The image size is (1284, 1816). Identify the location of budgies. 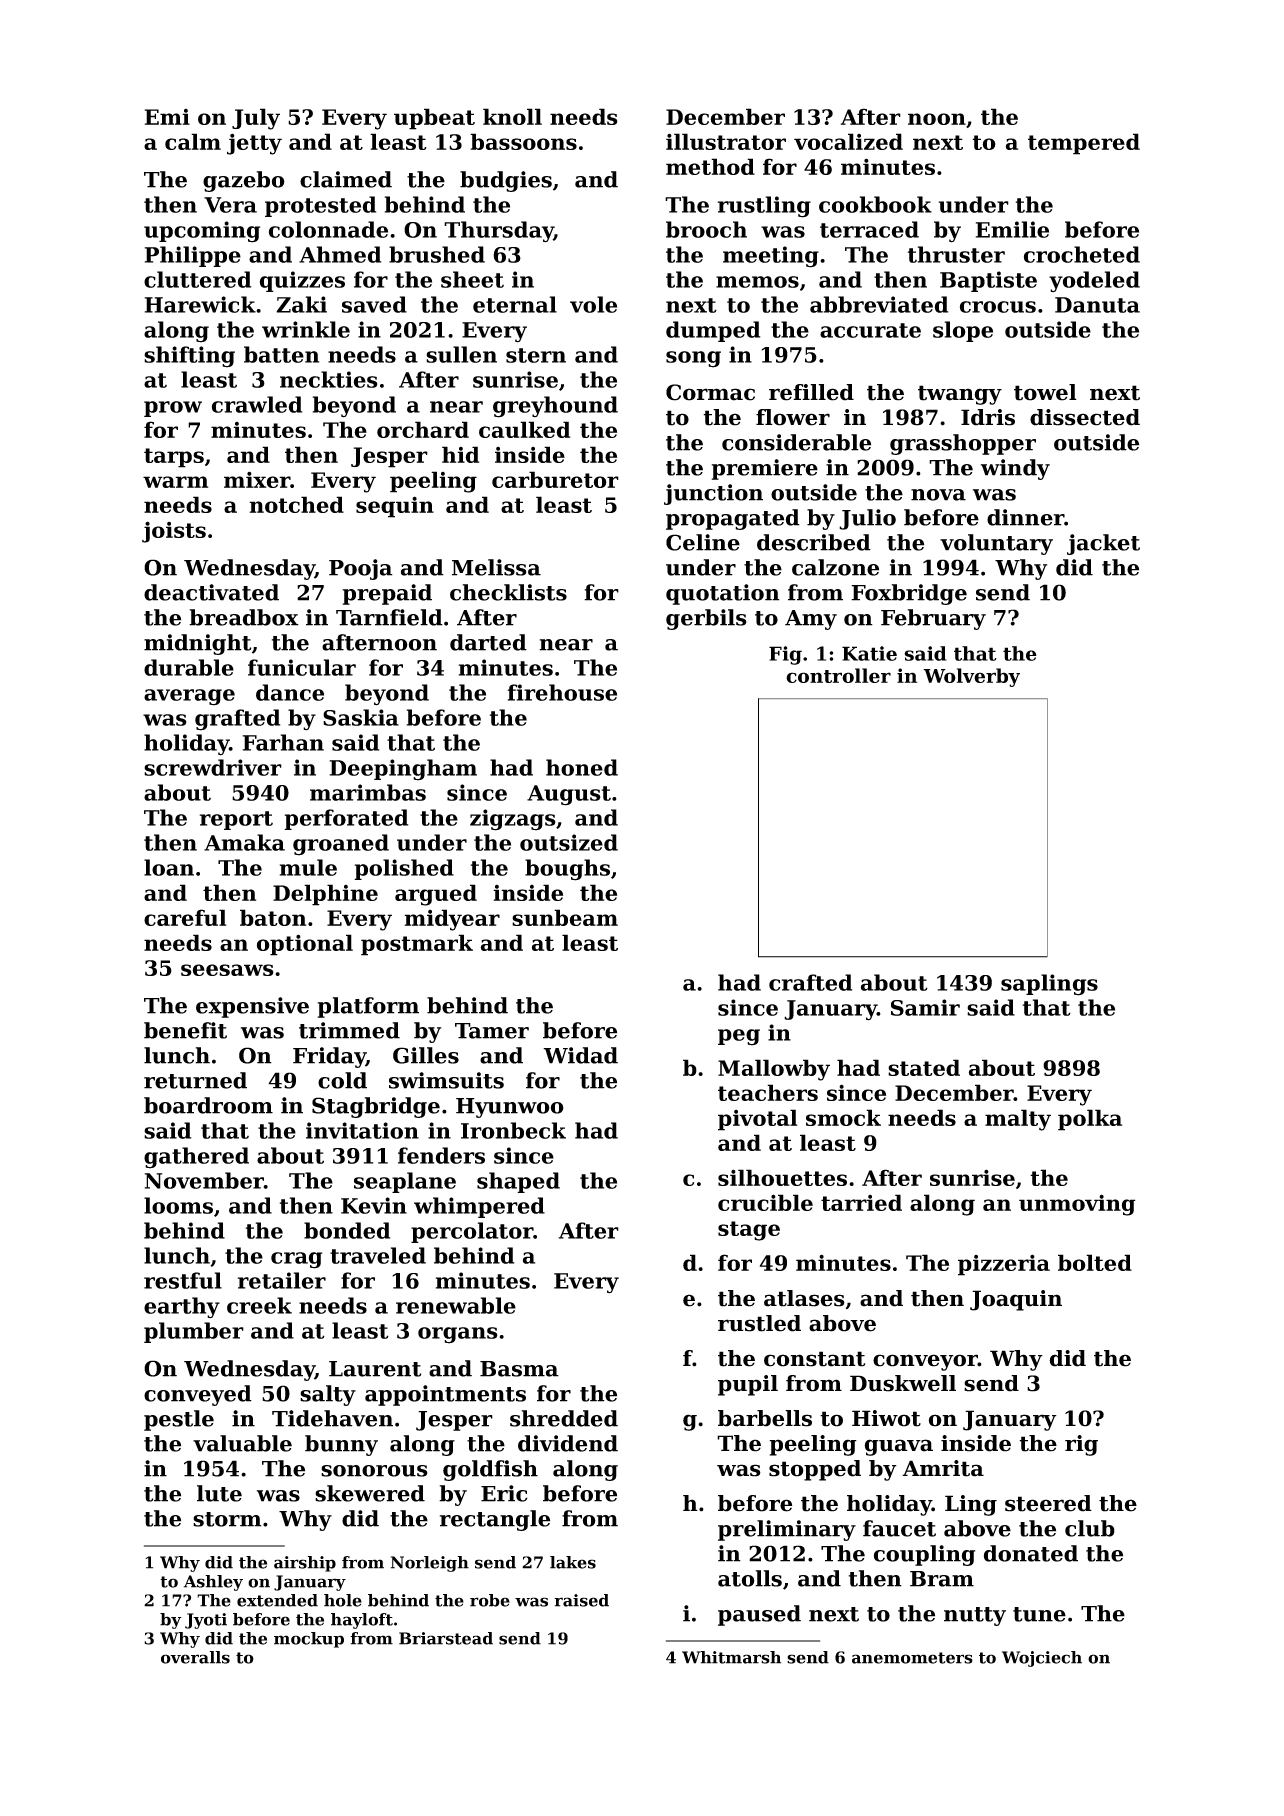
(506, 181).
